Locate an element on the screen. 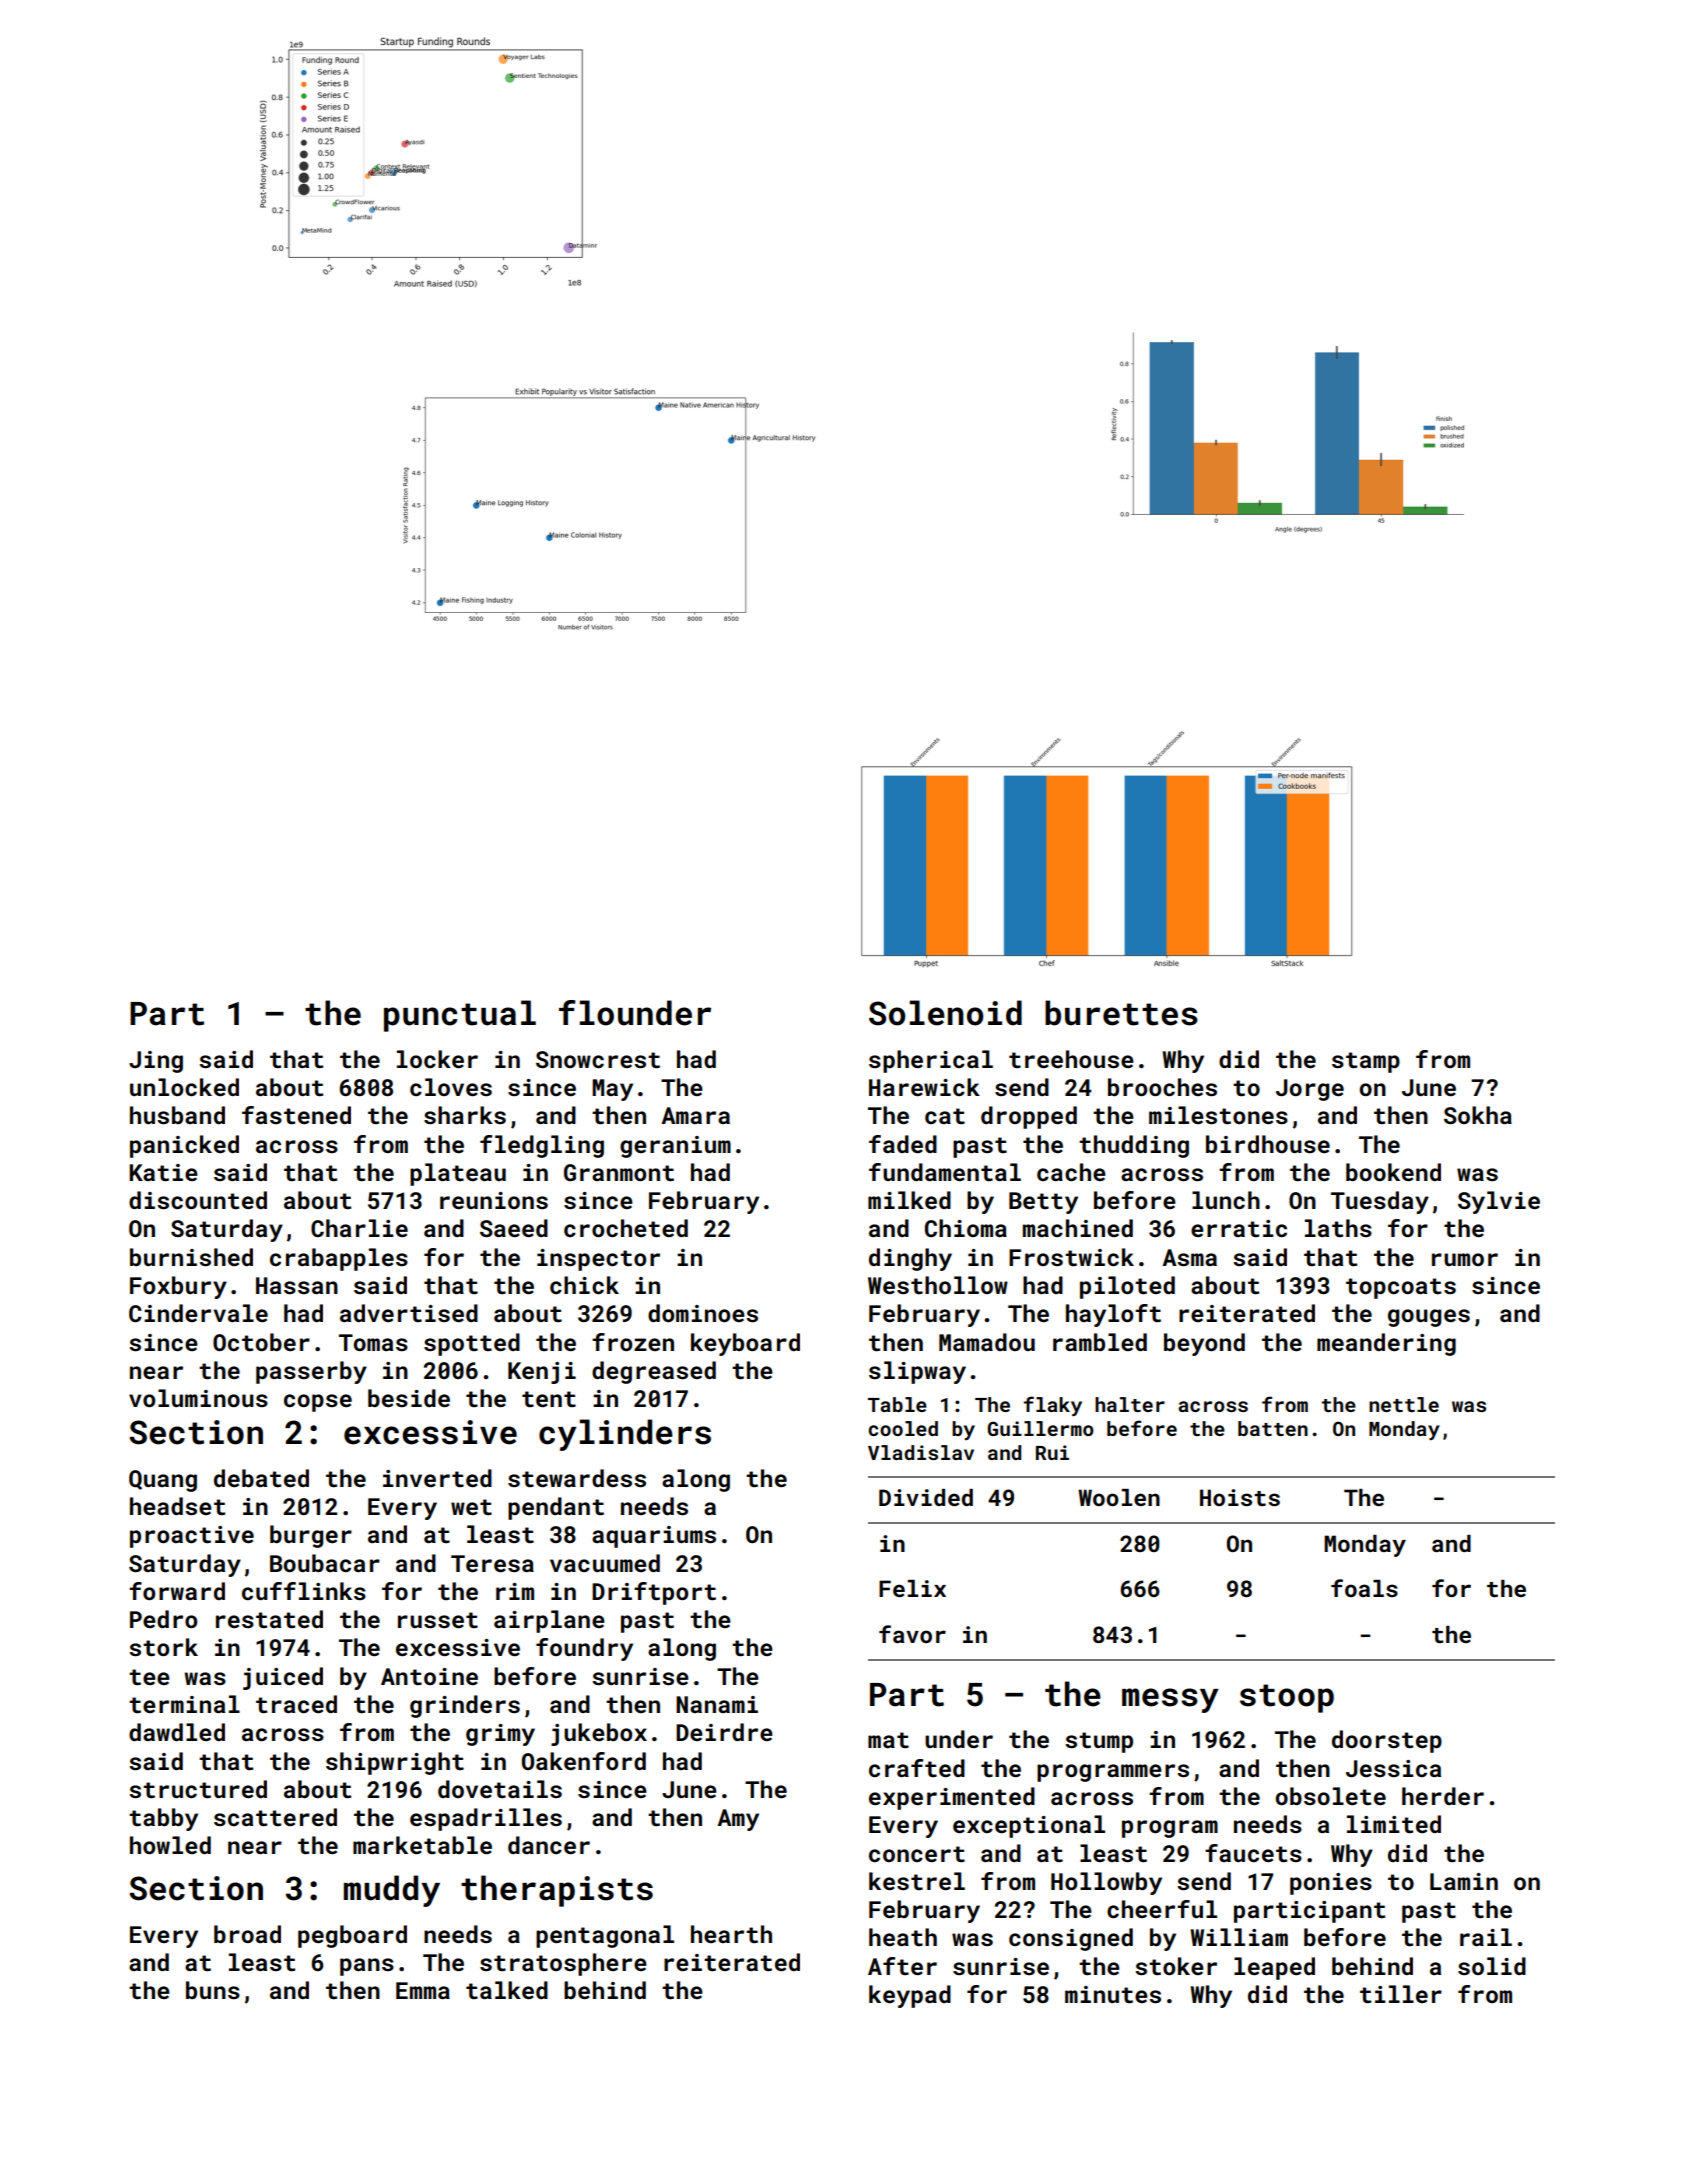 This screenshot has height=2178, width=1683. Solenoid is located at coordinates (945, 1013).
